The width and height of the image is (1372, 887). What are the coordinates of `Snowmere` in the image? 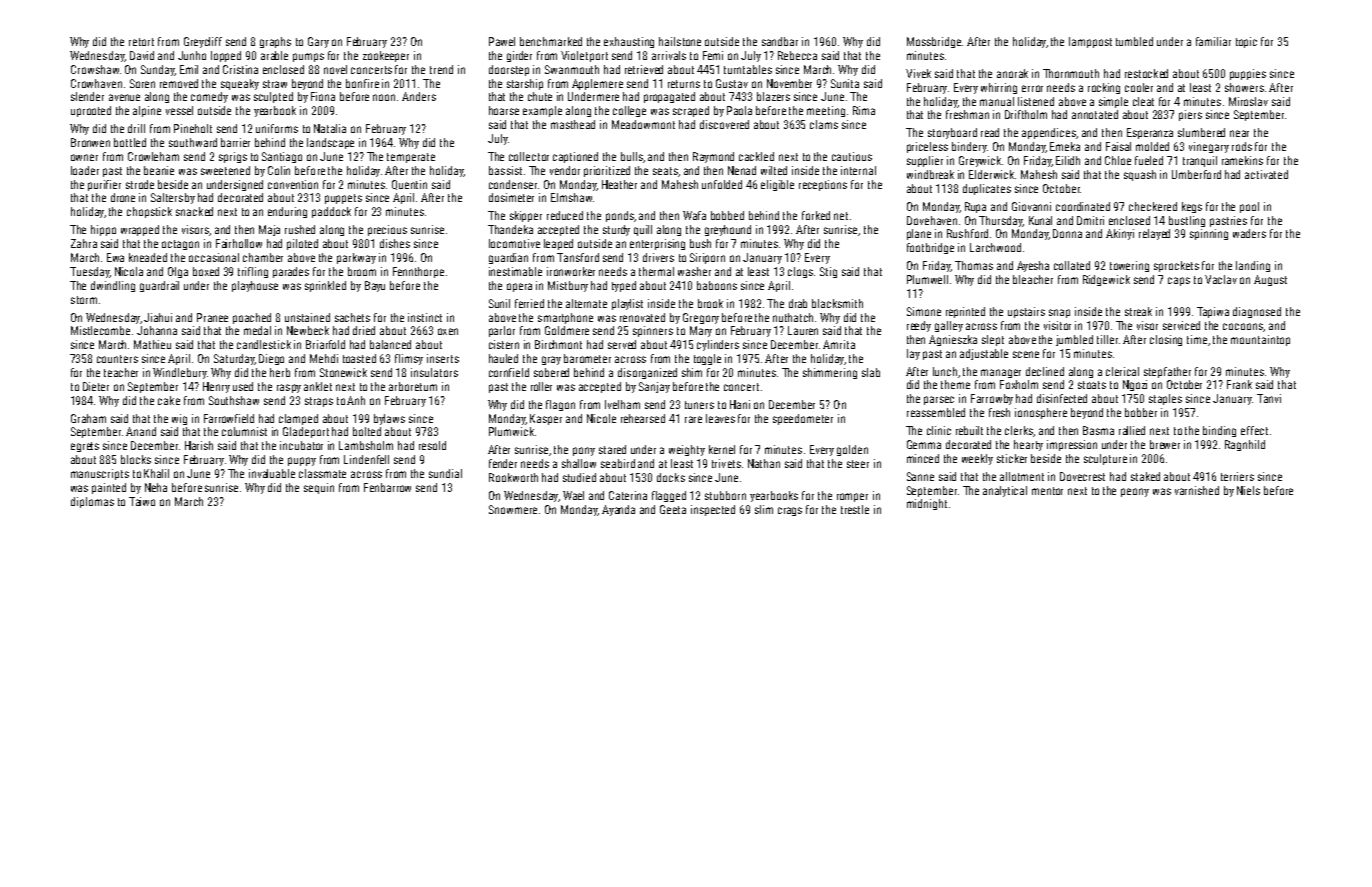 It's located at (513, 509).
